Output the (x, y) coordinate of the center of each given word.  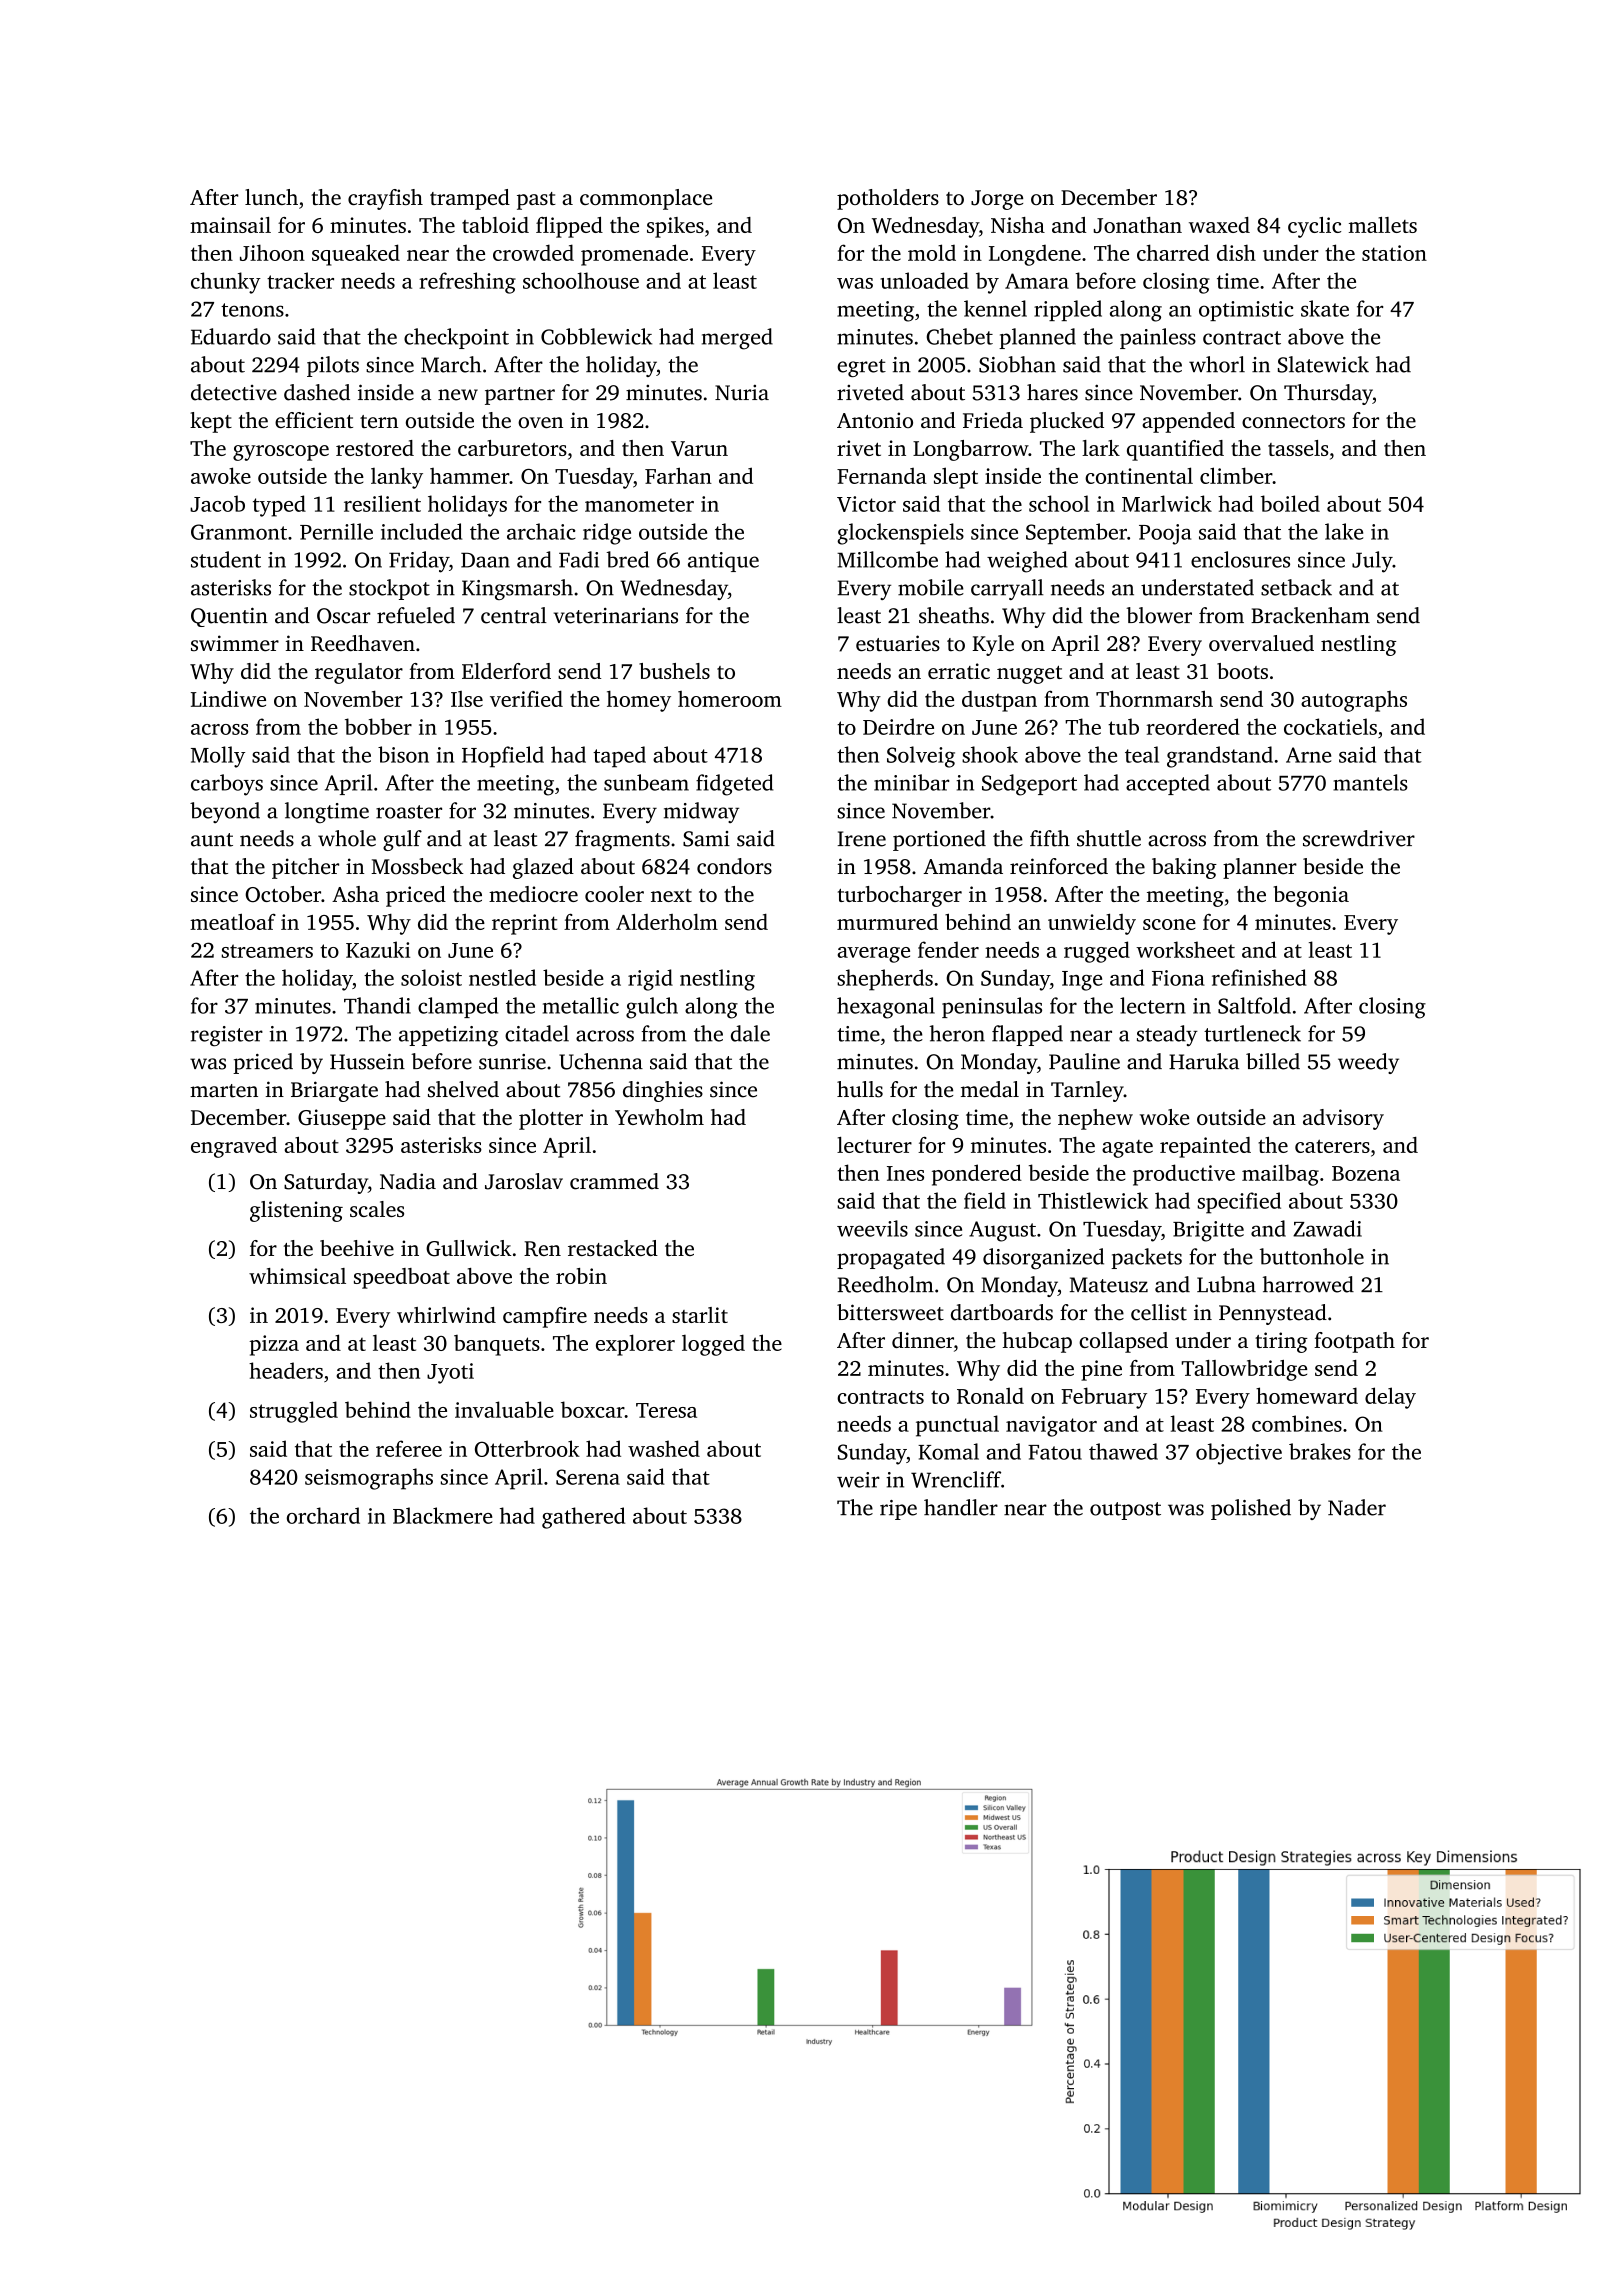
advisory (1343, 1119)
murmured (887, 922)
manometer (639, 505)
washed (664, 1448)
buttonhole (1312, 1256)
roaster (409, 812)
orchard (323, 1515)
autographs (1354, 701)
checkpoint (456, 338)
